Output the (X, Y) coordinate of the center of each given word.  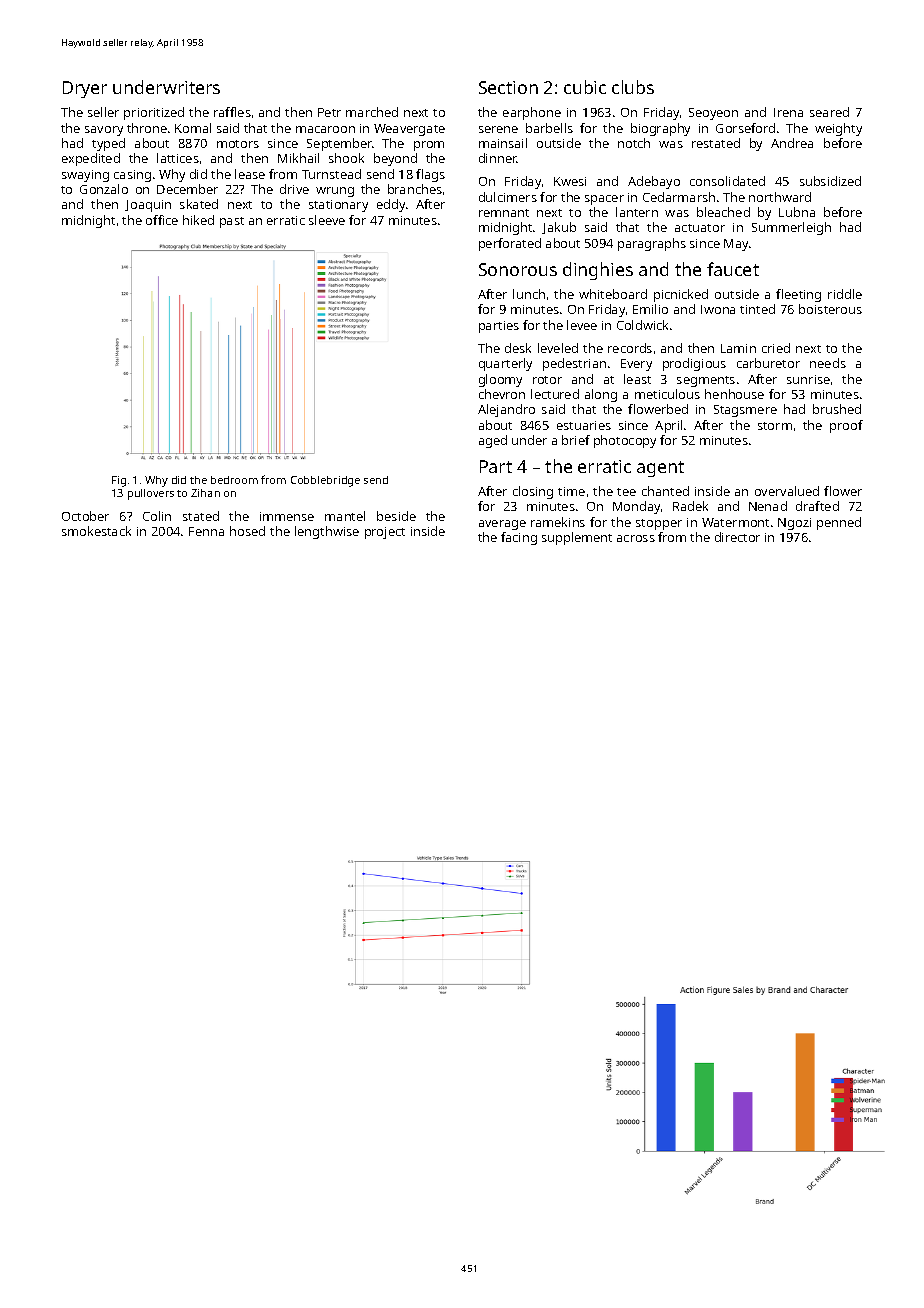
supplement (577, 538)
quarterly (505, 364)
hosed (247, 531)
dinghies (598, 271)
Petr (329, 112)
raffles (232, 112)
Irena (788, 112)
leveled (558, 348)
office (162, 220)
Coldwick (642, 325)
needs (828, 363)
